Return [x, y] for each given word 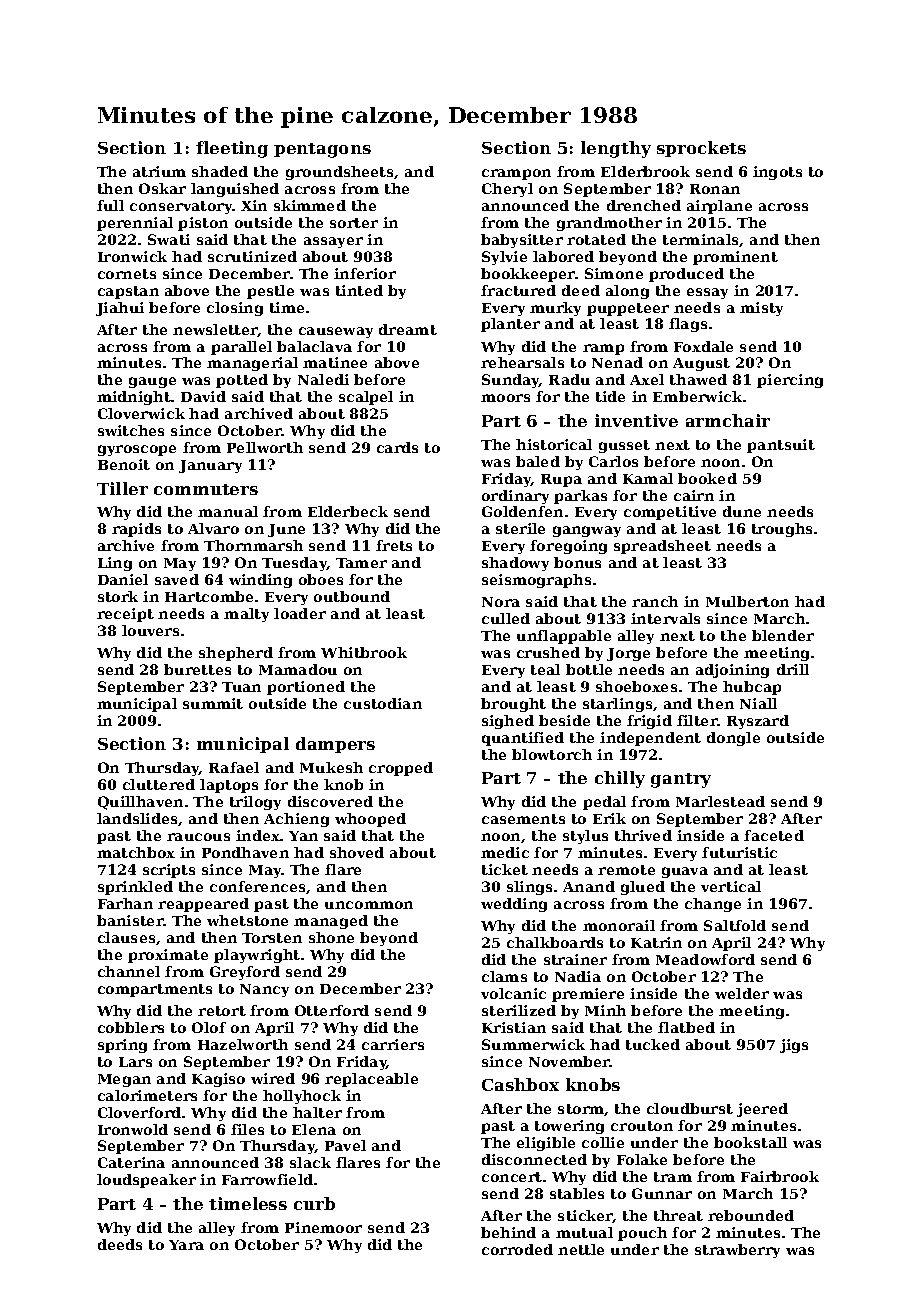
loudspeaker [146, 1181]
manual [228, 511]
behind [508, 1232]
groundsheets [339, 173]
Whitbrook [364, 652]
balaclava [314, 346]
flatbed [686, 1027]
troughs [782, 530]
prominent [735, 258]
